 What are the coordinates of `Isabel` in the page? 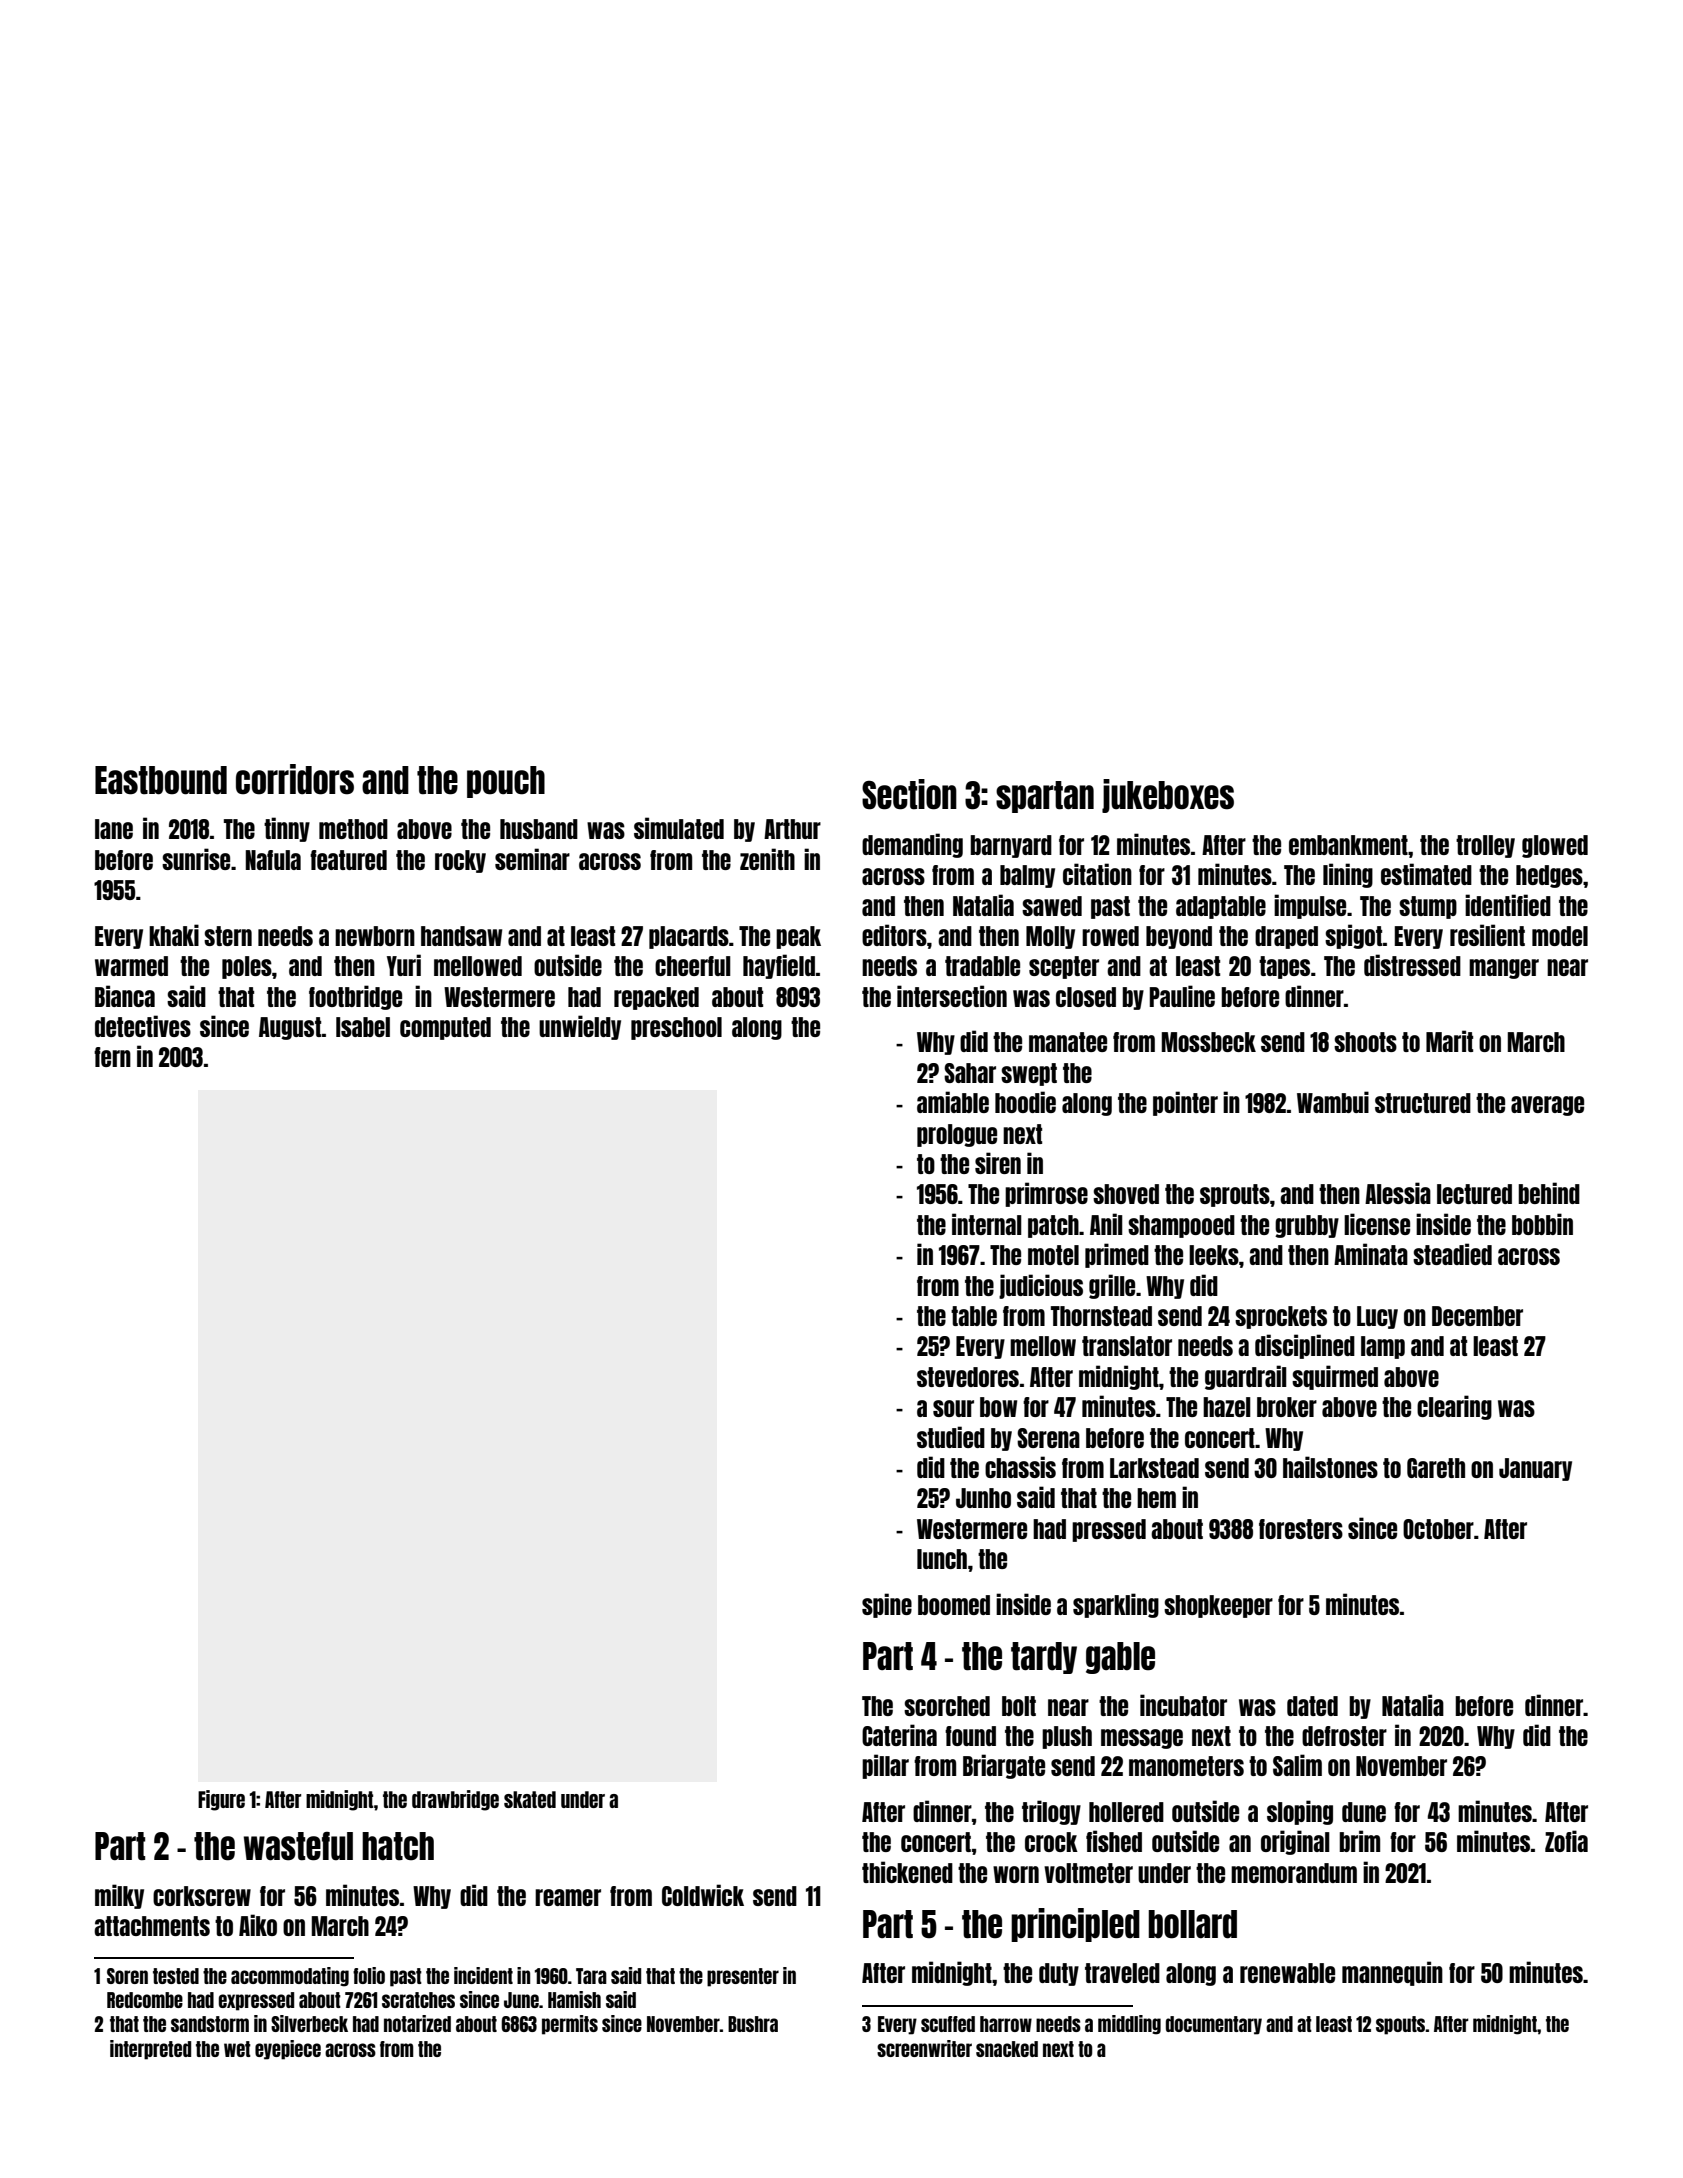 It's located at (363, 1027).
